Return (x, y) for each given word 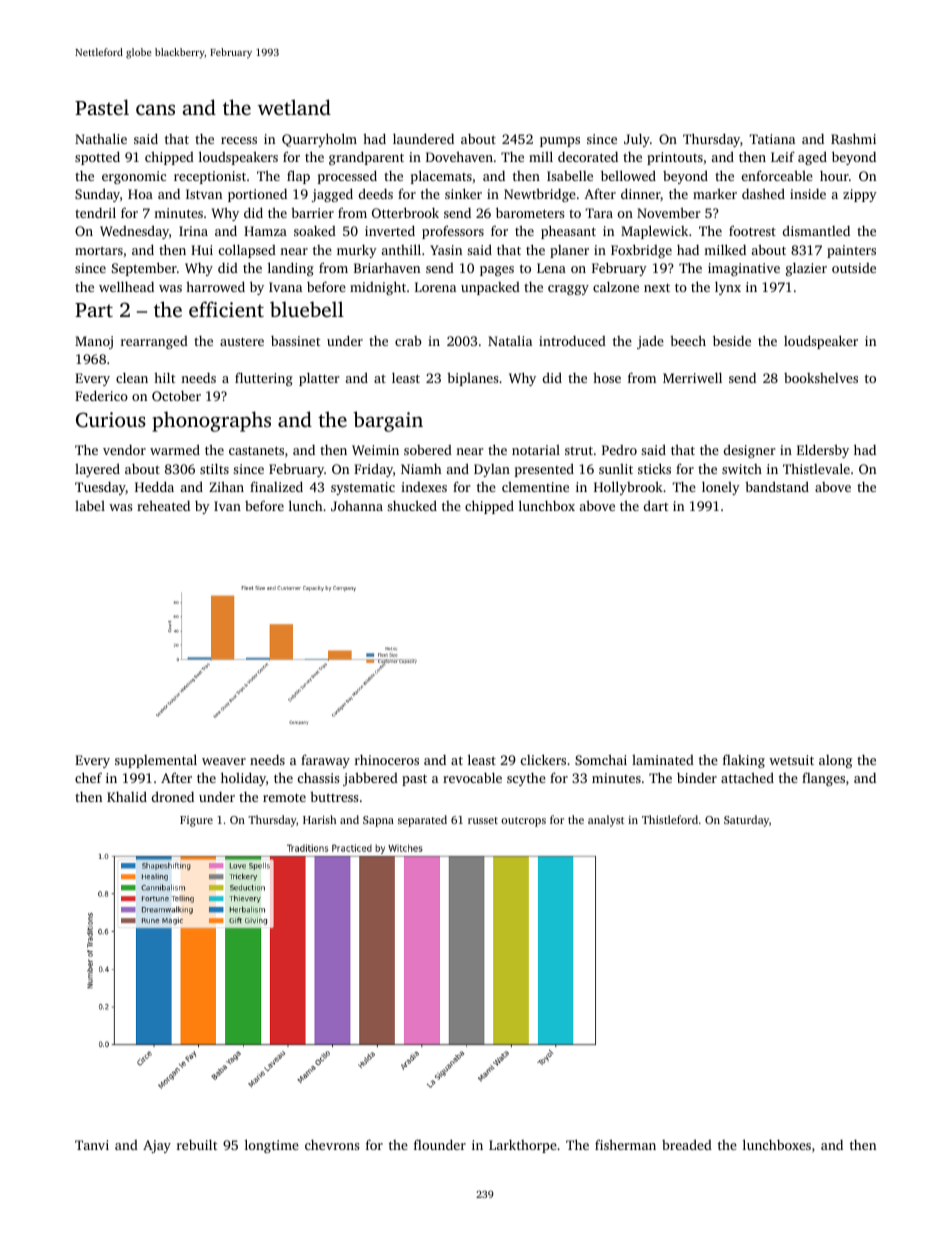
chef (88, 777)
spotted (97, 158)
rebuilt (197, 1144)
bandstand (777, 486)
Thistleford (670, 819)
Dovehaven (459, 156)
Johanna (357, 506)
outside (854, 268)
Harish (319, 819)
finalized (276, 486)
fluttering (264, 379)
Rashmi (853, 138)
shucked (412, 505)
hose (607, 377)
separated (422, 821)
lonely (721, 488)
